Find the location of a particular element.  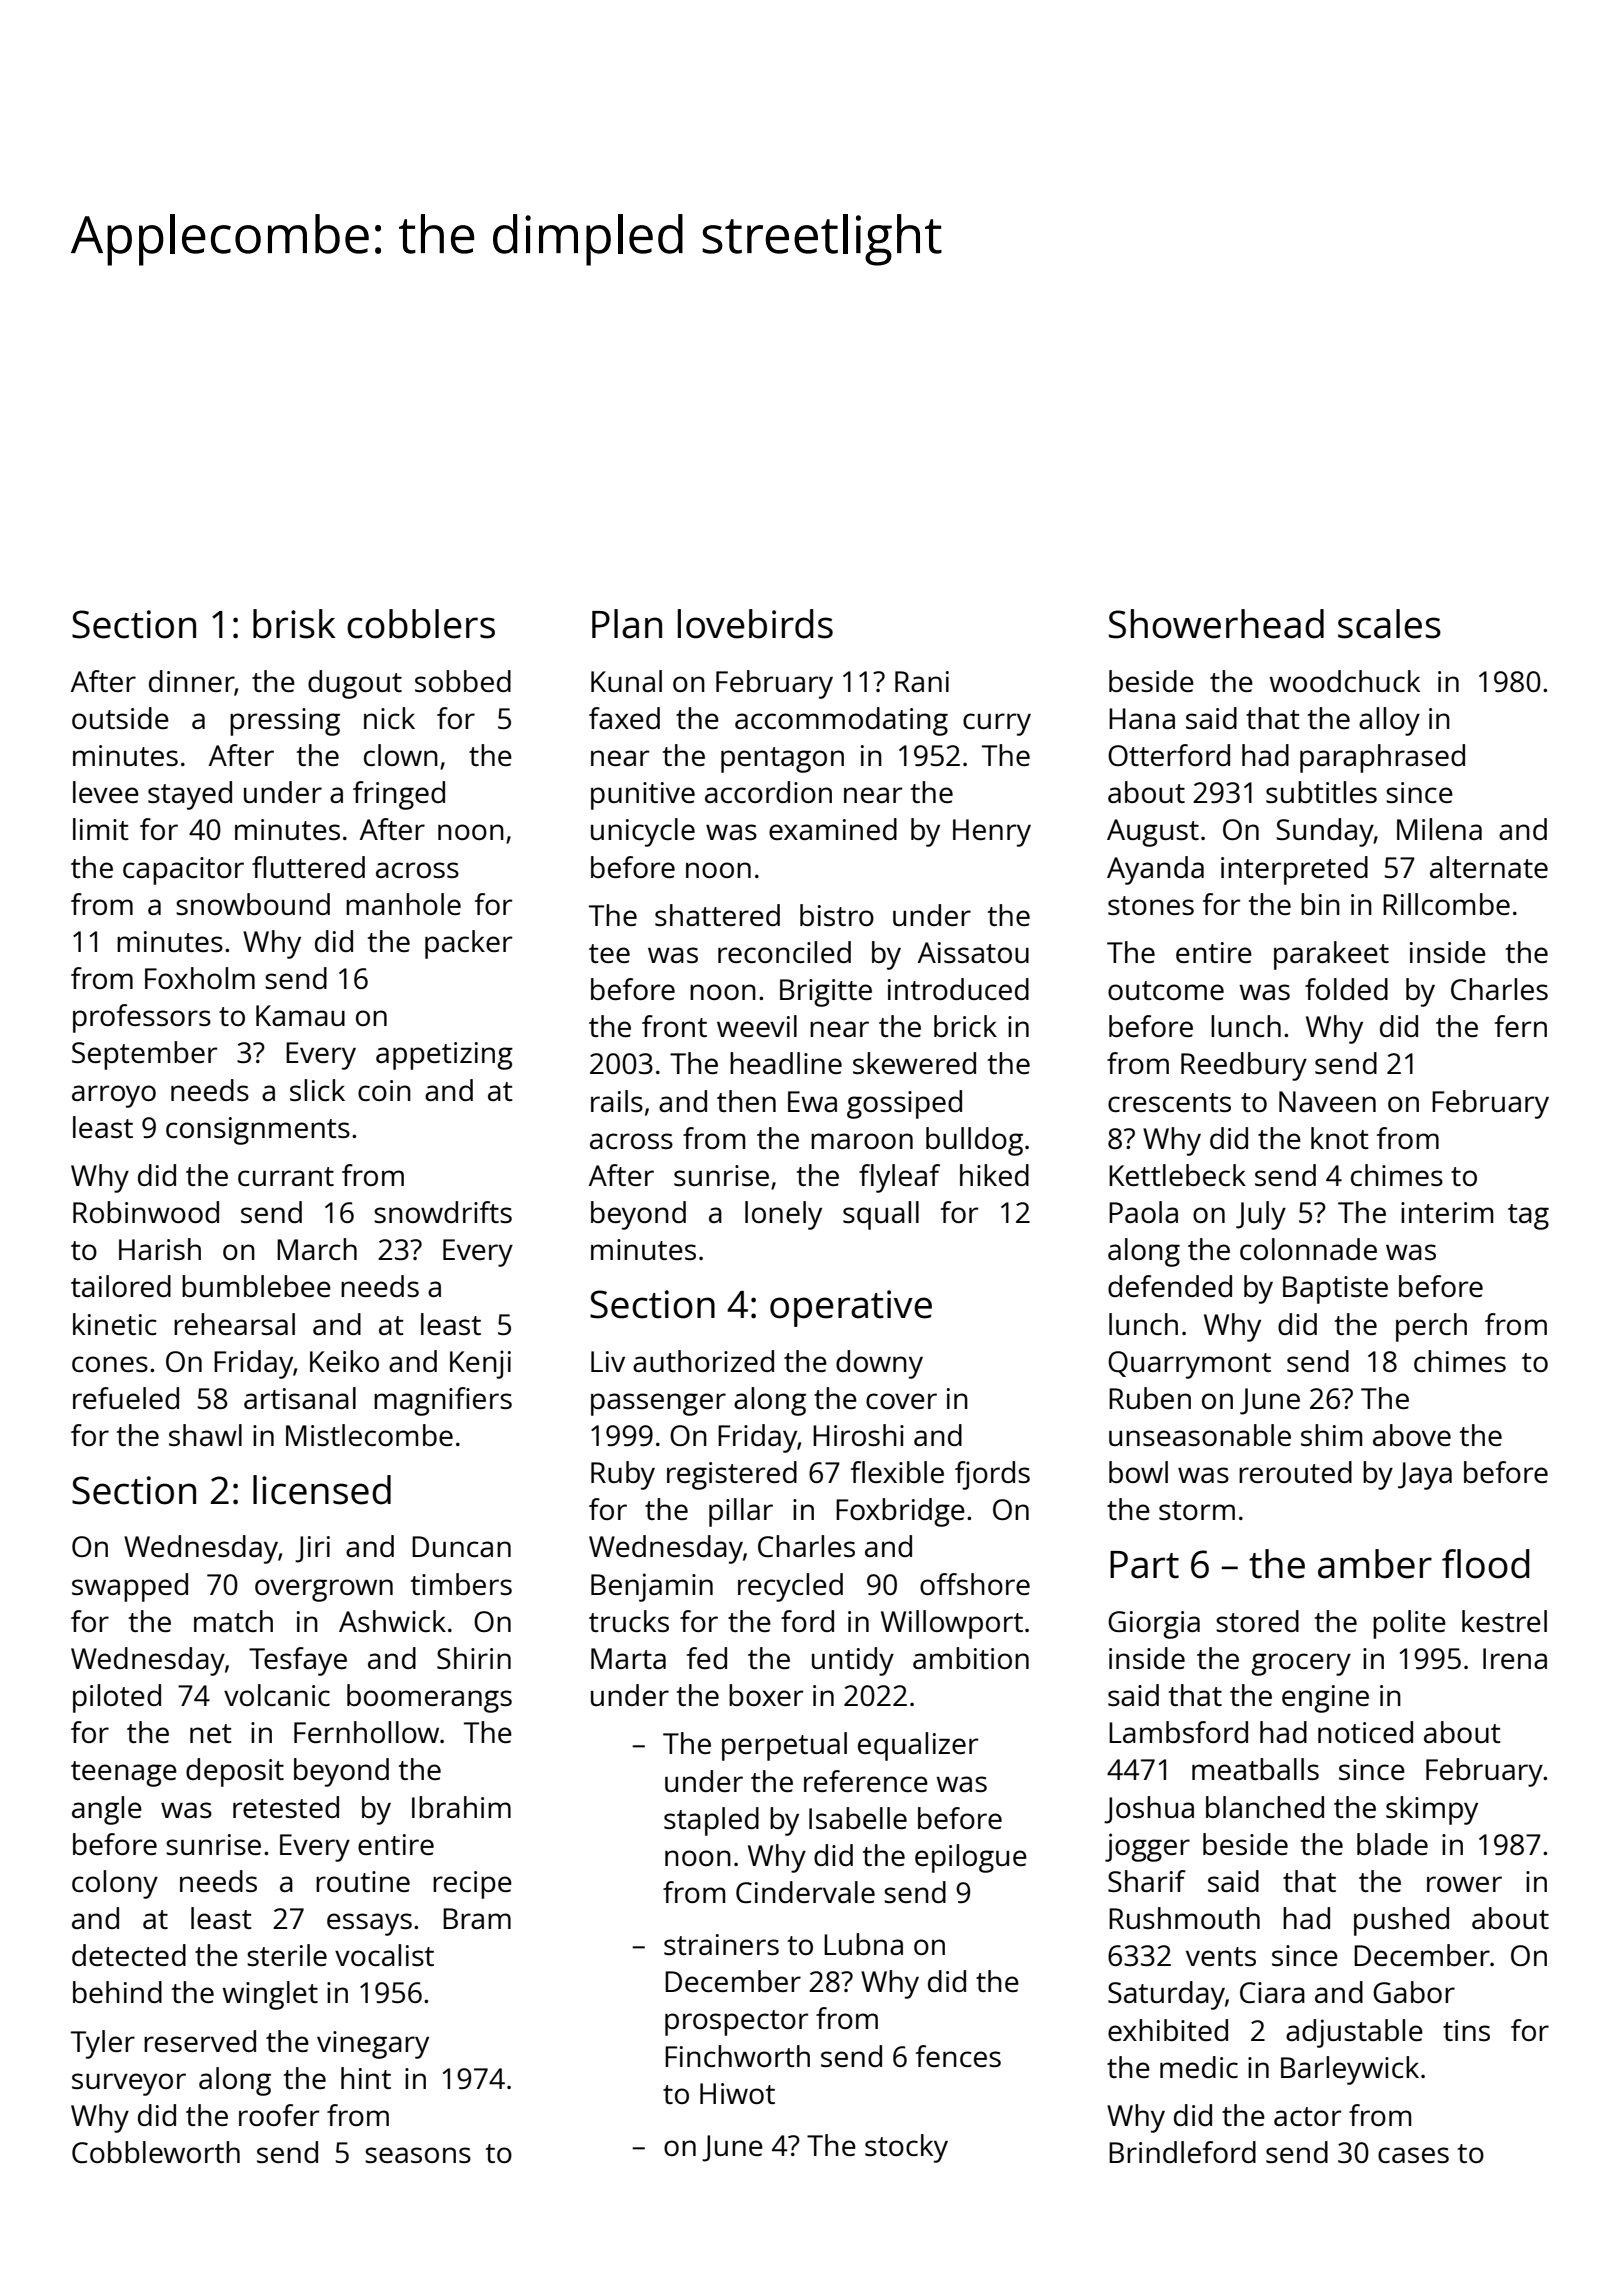

Mistlecombe is located at coordinates (369, 1435).
